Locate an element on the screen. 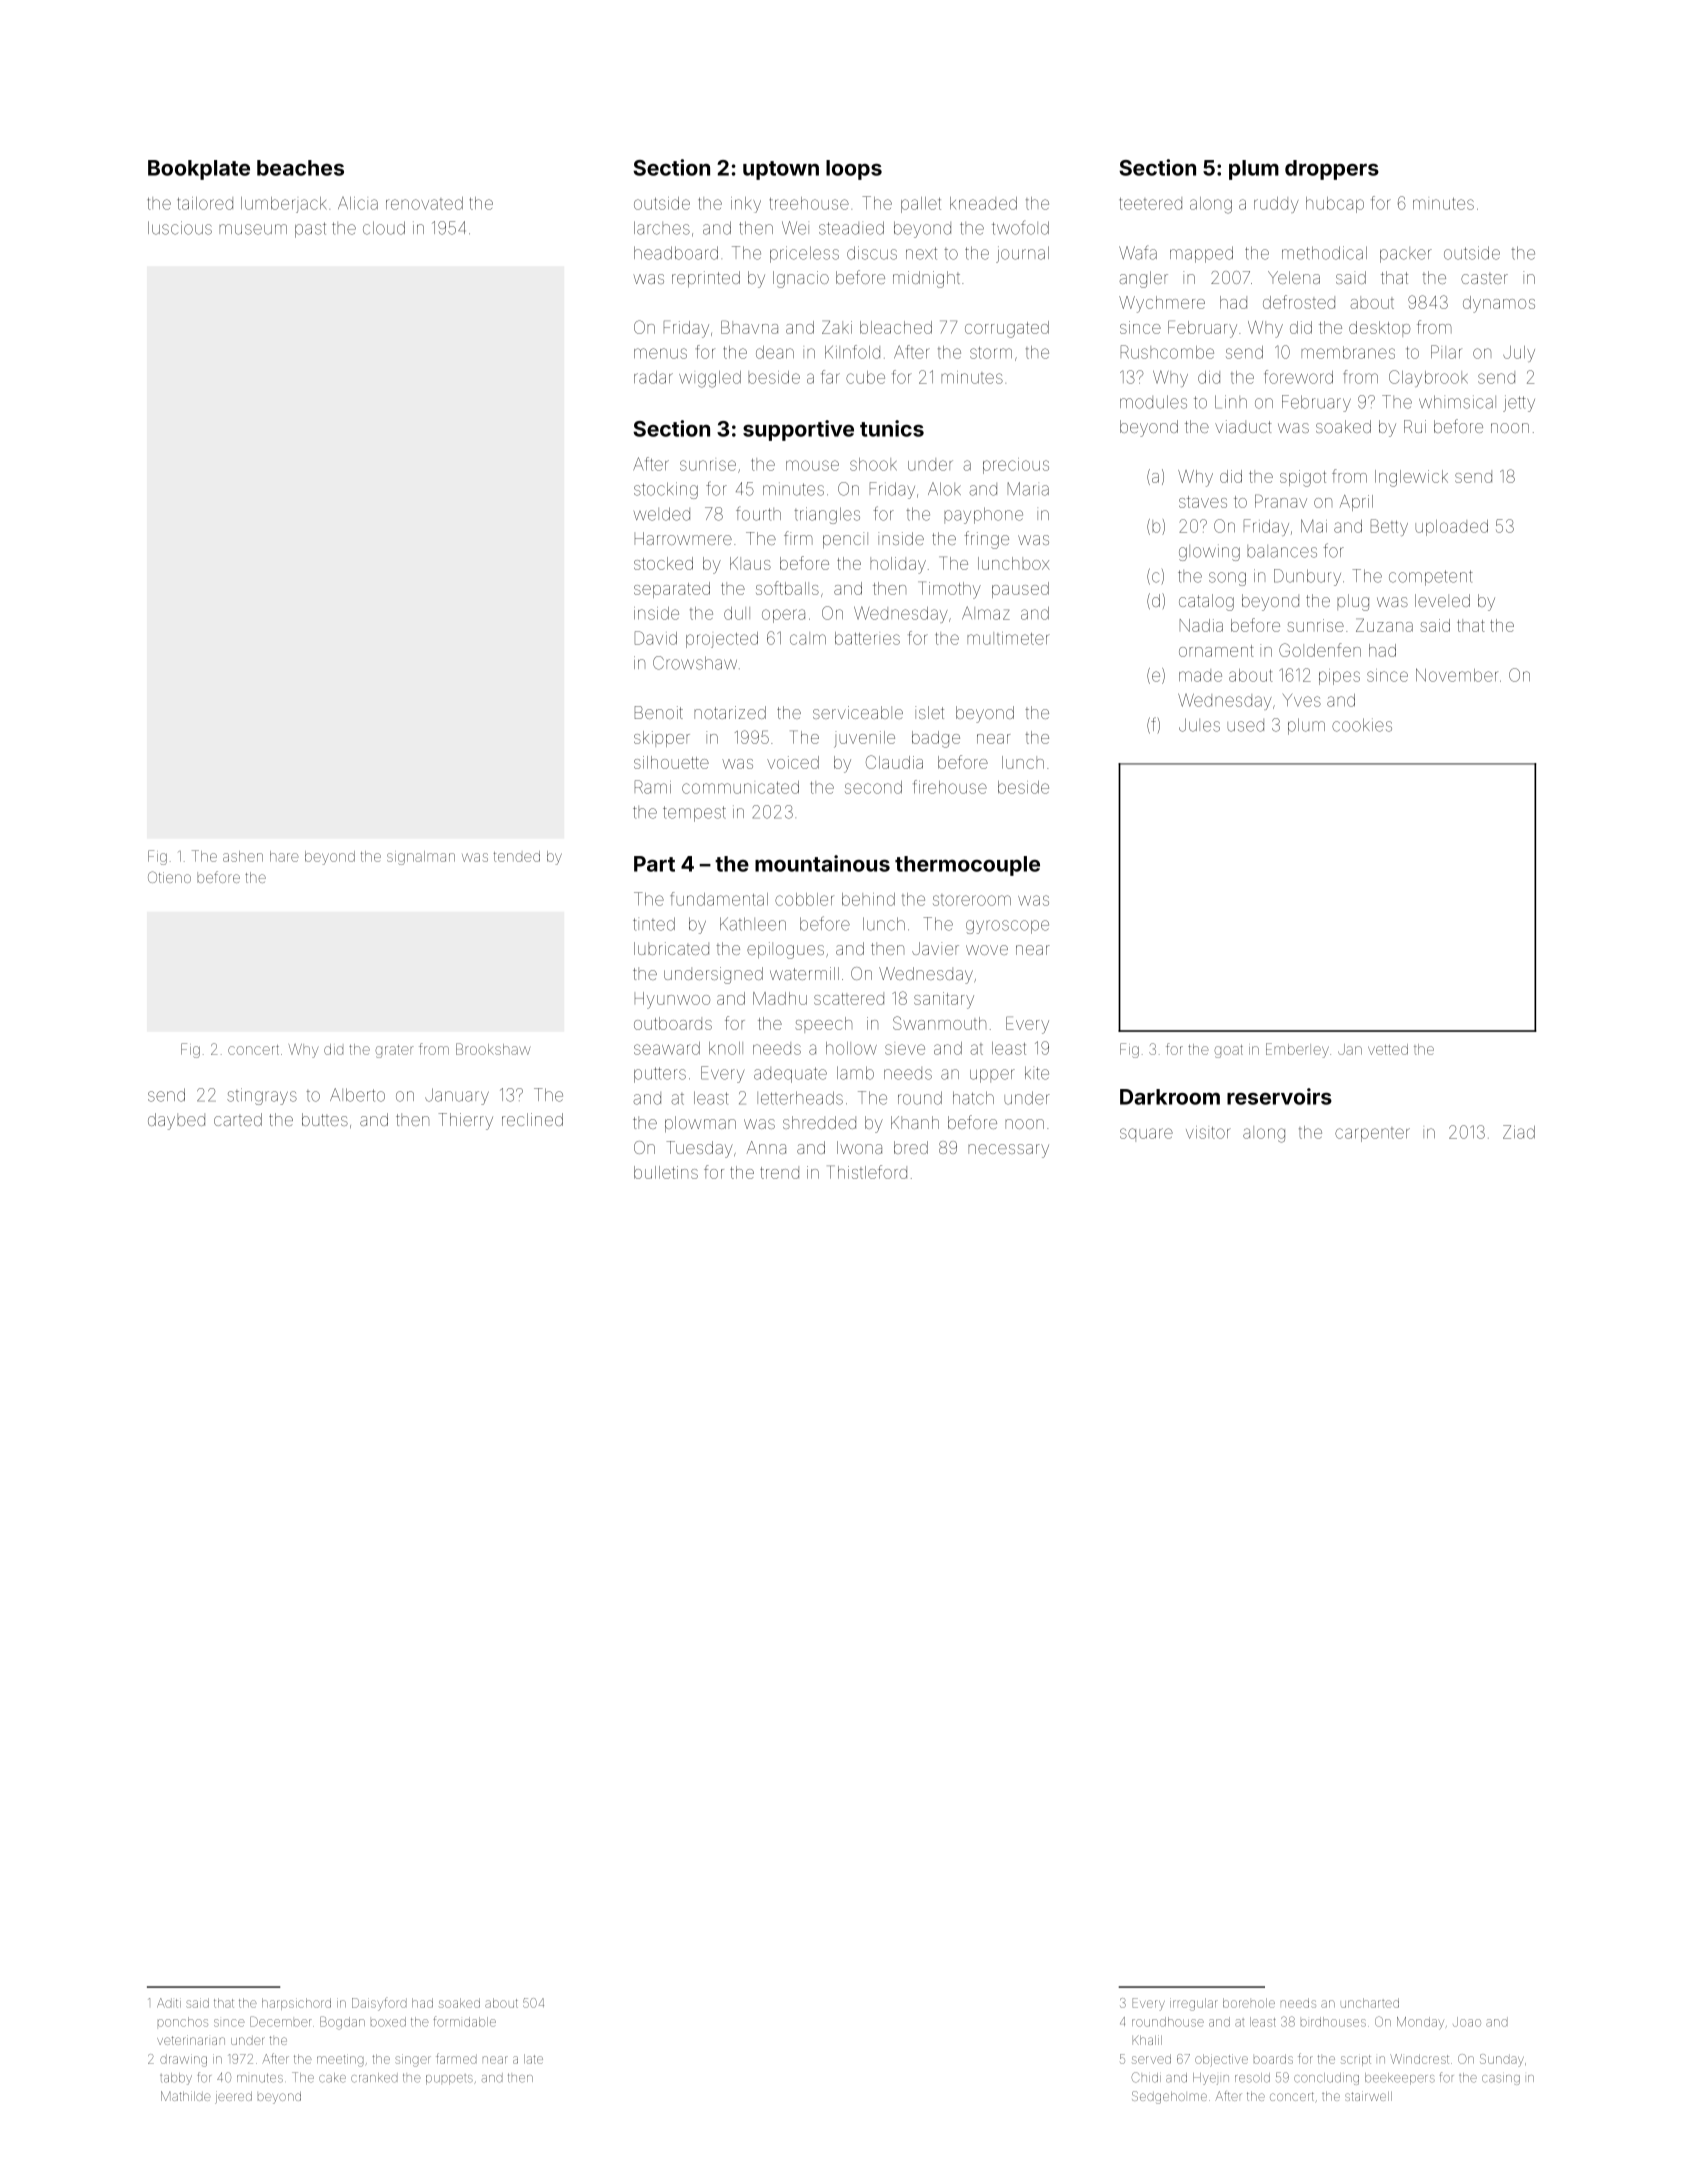  irregular is located at coordinates (1194, 2004).
